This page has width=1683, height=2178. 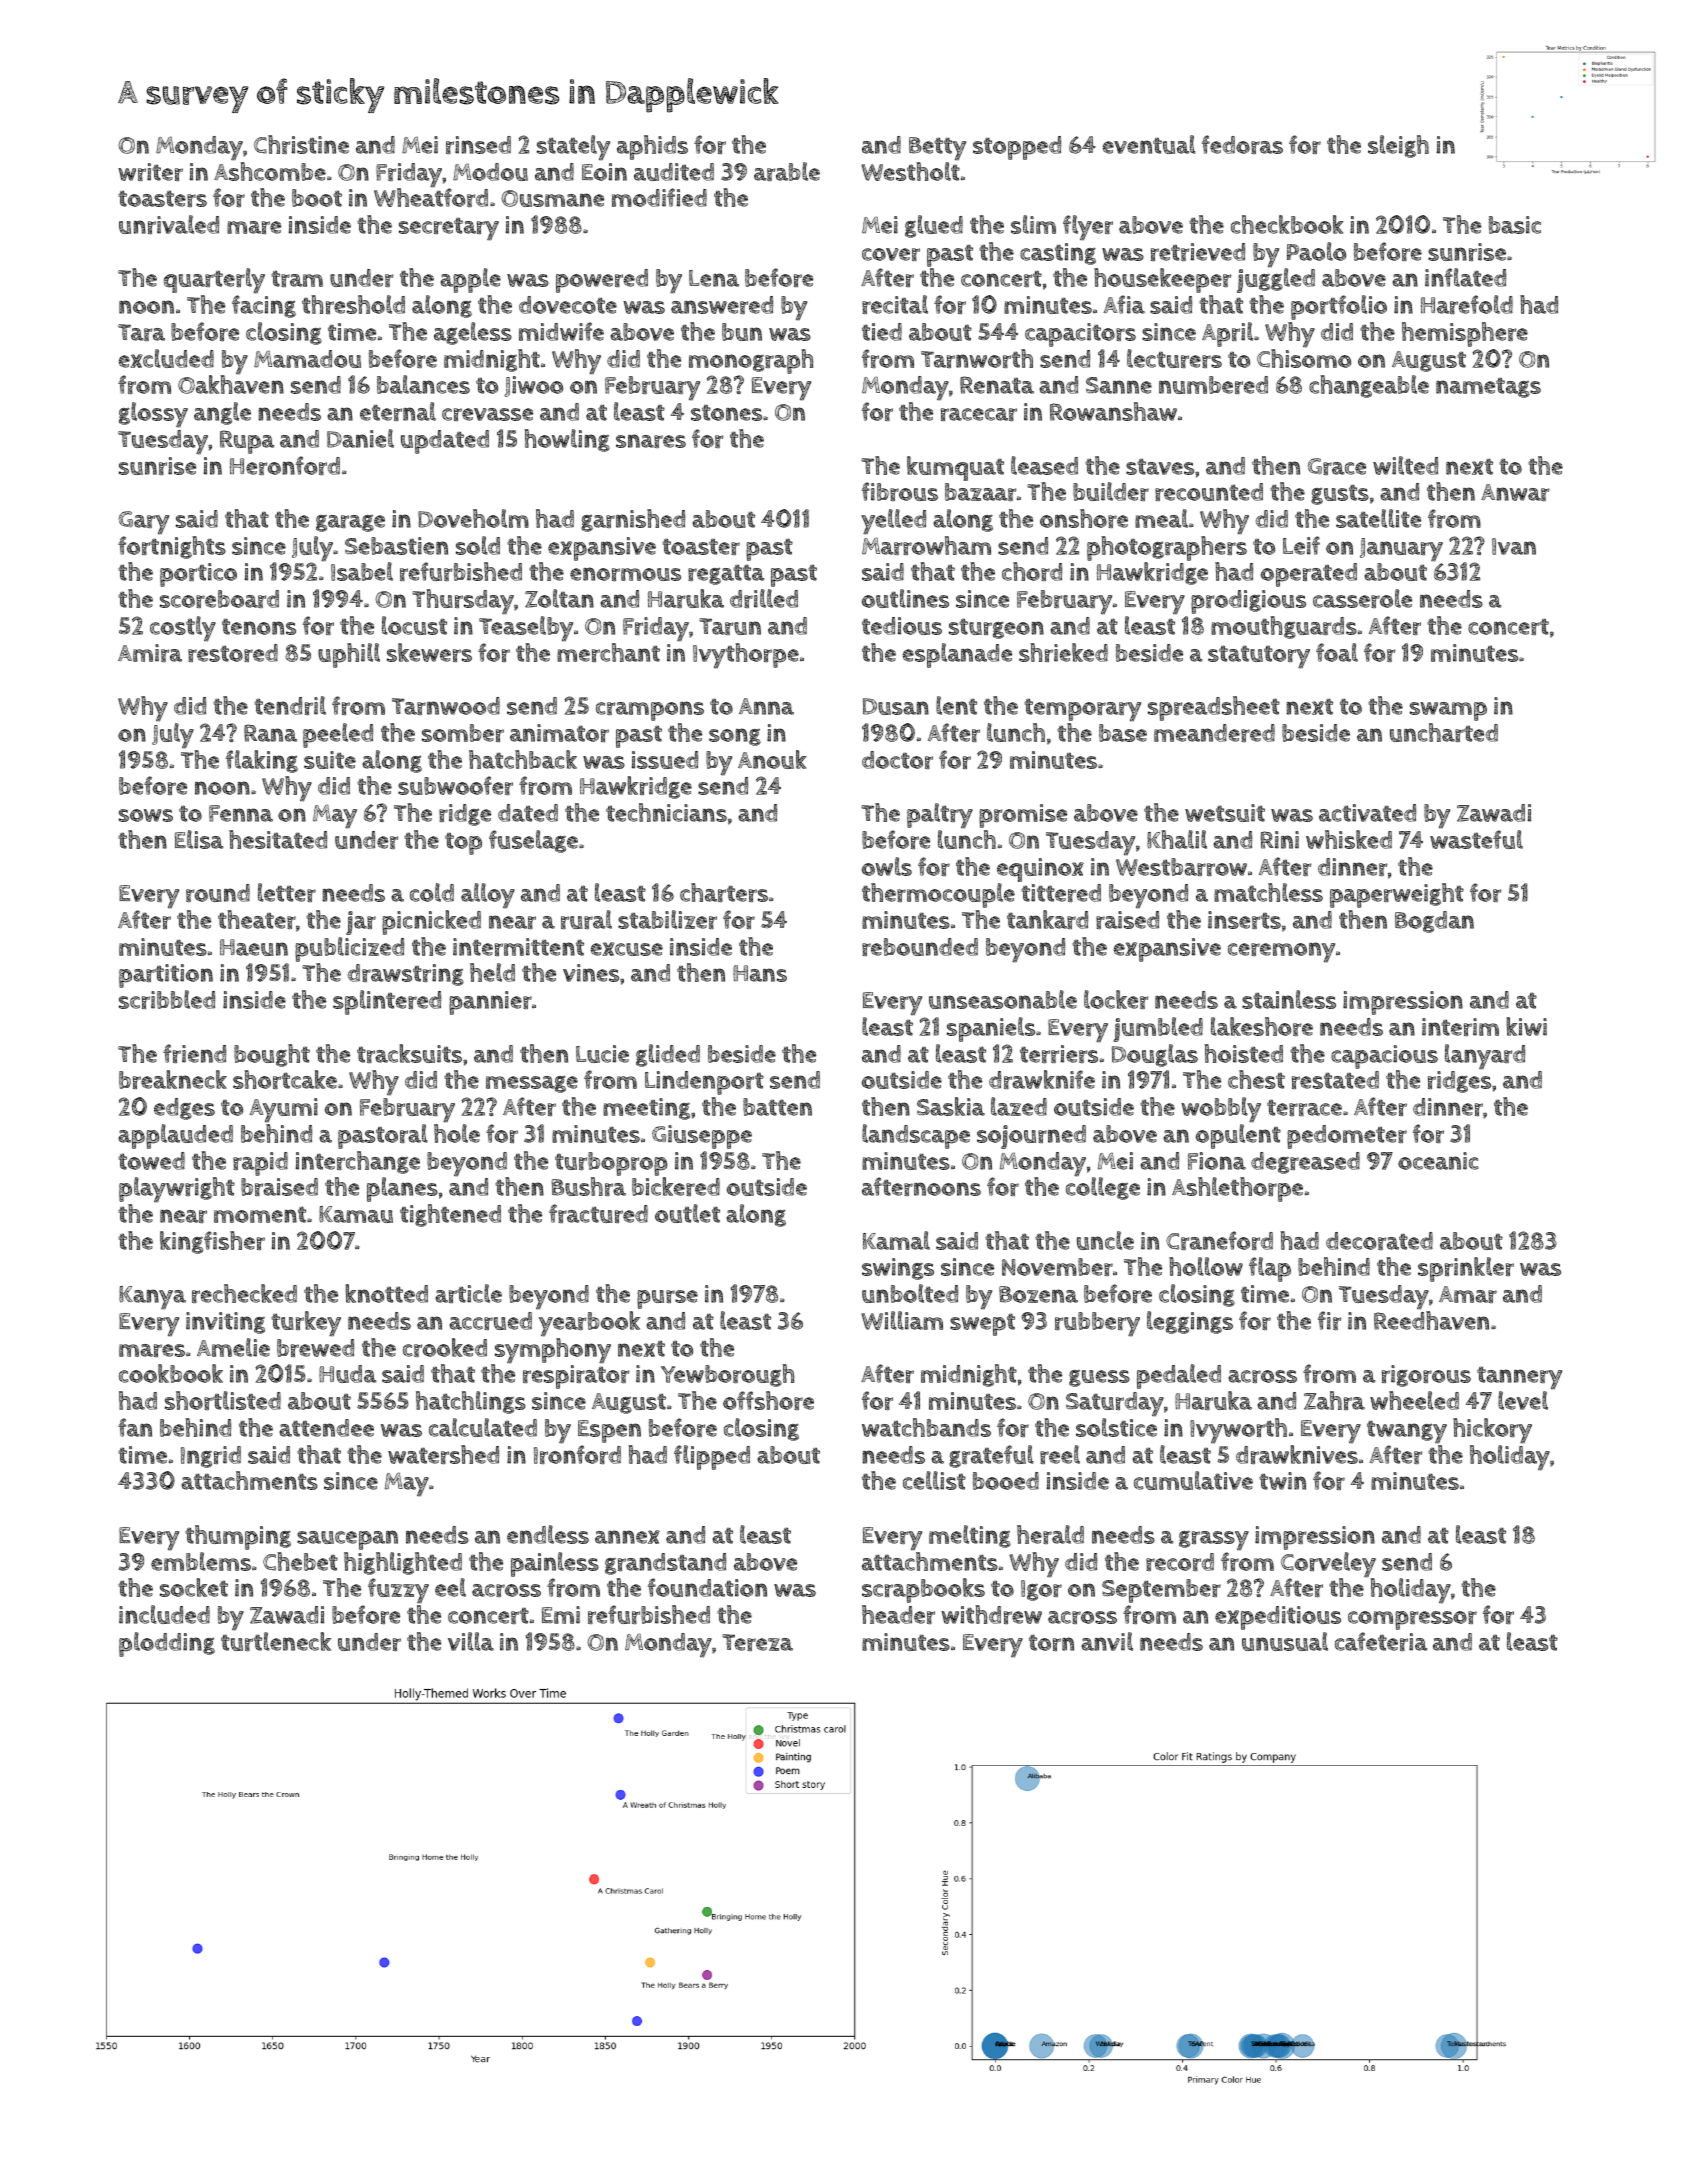 I want to click on rinsed, so click(x=478, y=145).
